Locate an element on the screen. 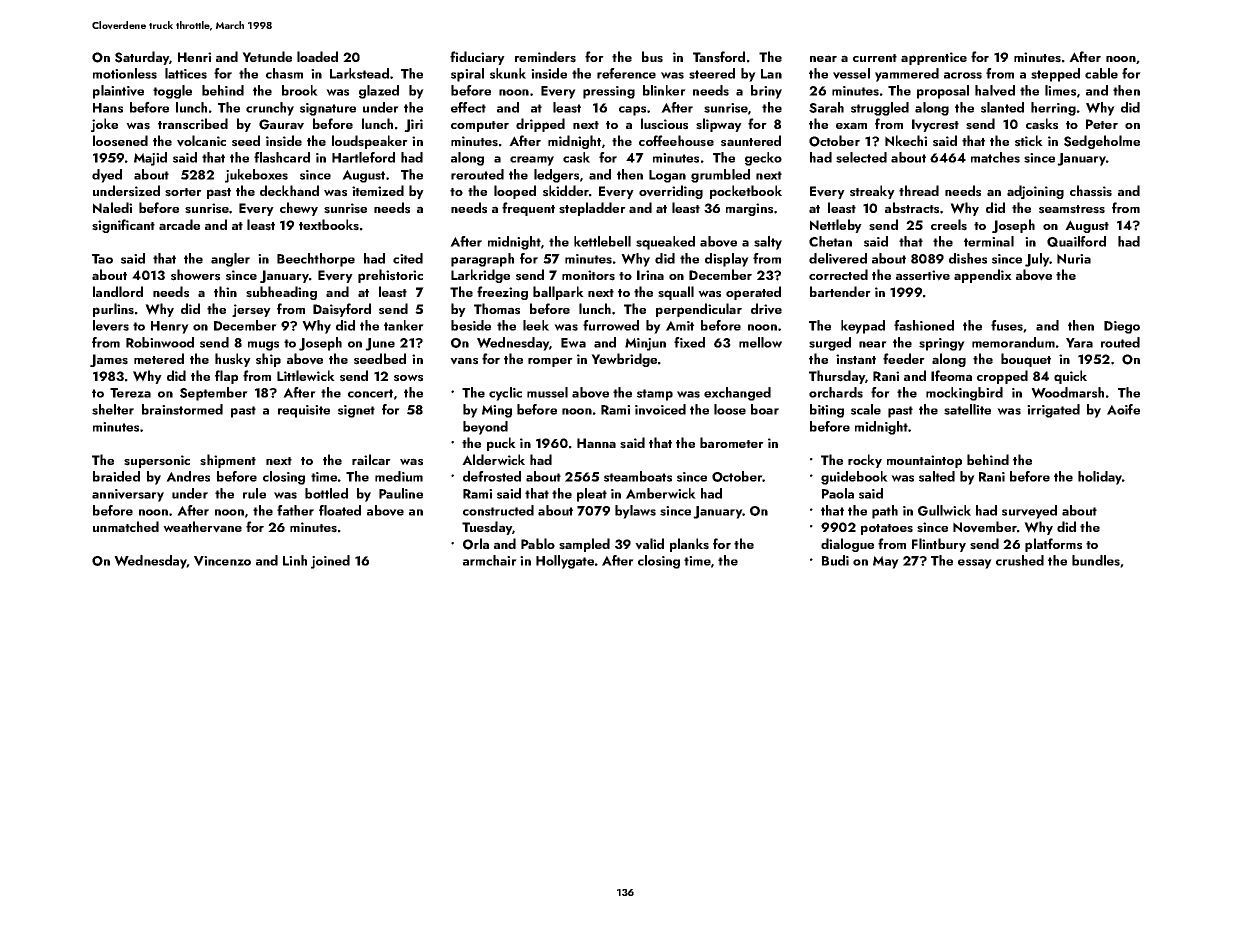 Image resolution: width=1233 pixels, height=952 pixels. unmatched is located at coordinates (126, 526).
